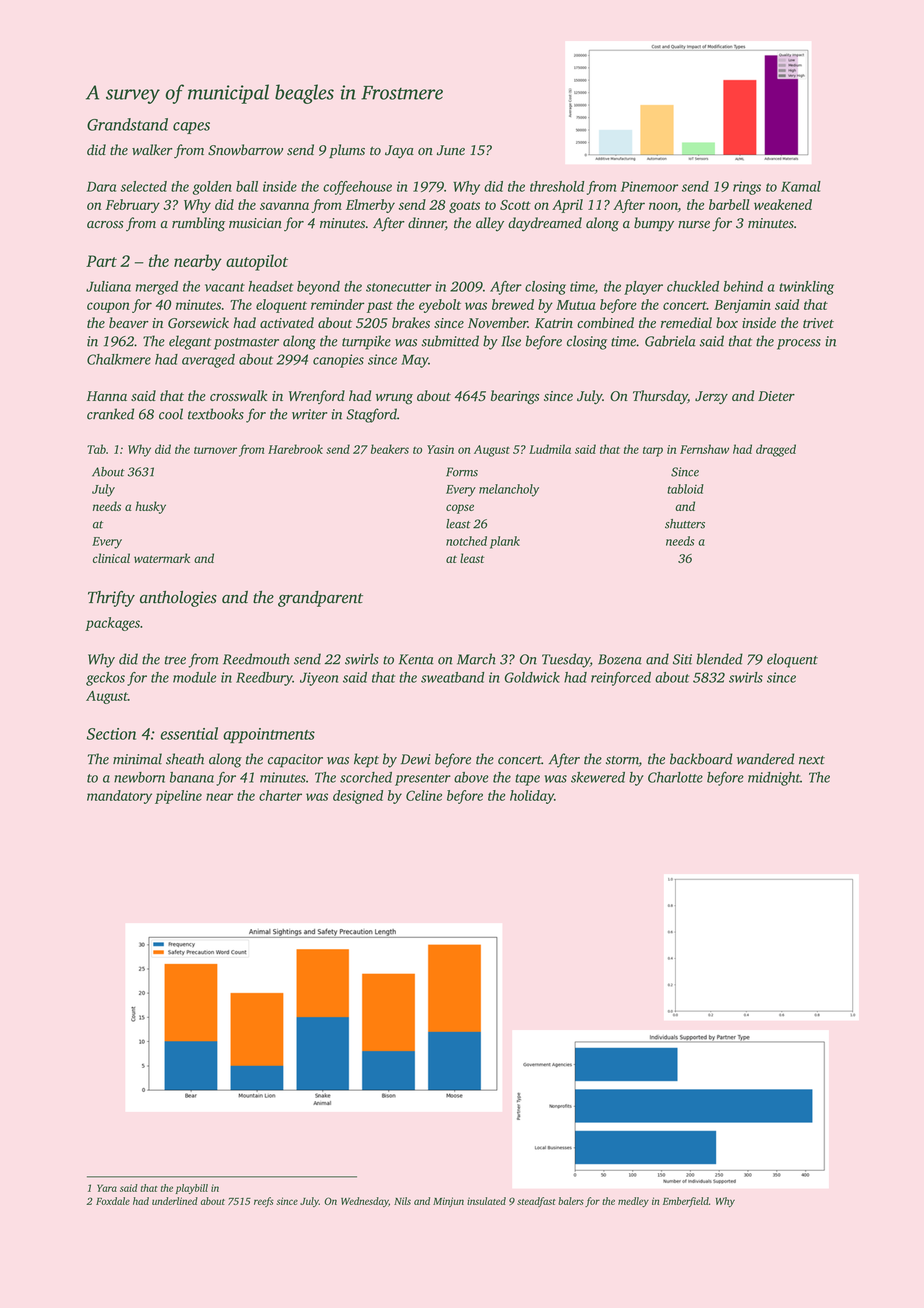 The height and width of the document is (1308, 924). Describe the element at coordinates (127, 124) in the document. I see `Grandstand` at that location.
